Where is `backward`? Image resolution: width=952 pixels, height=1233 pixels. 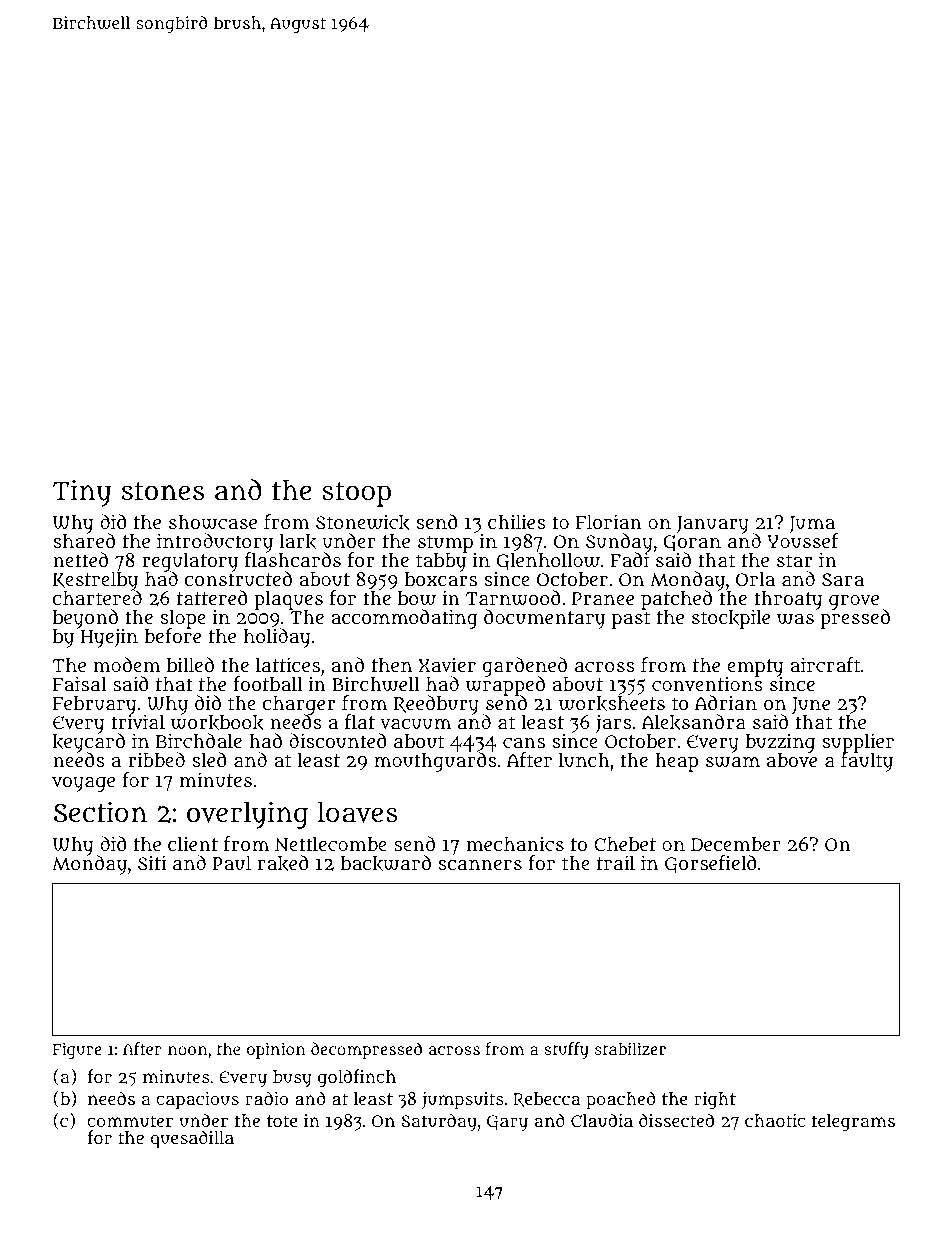
backward is located at coordinates (386, 863).
